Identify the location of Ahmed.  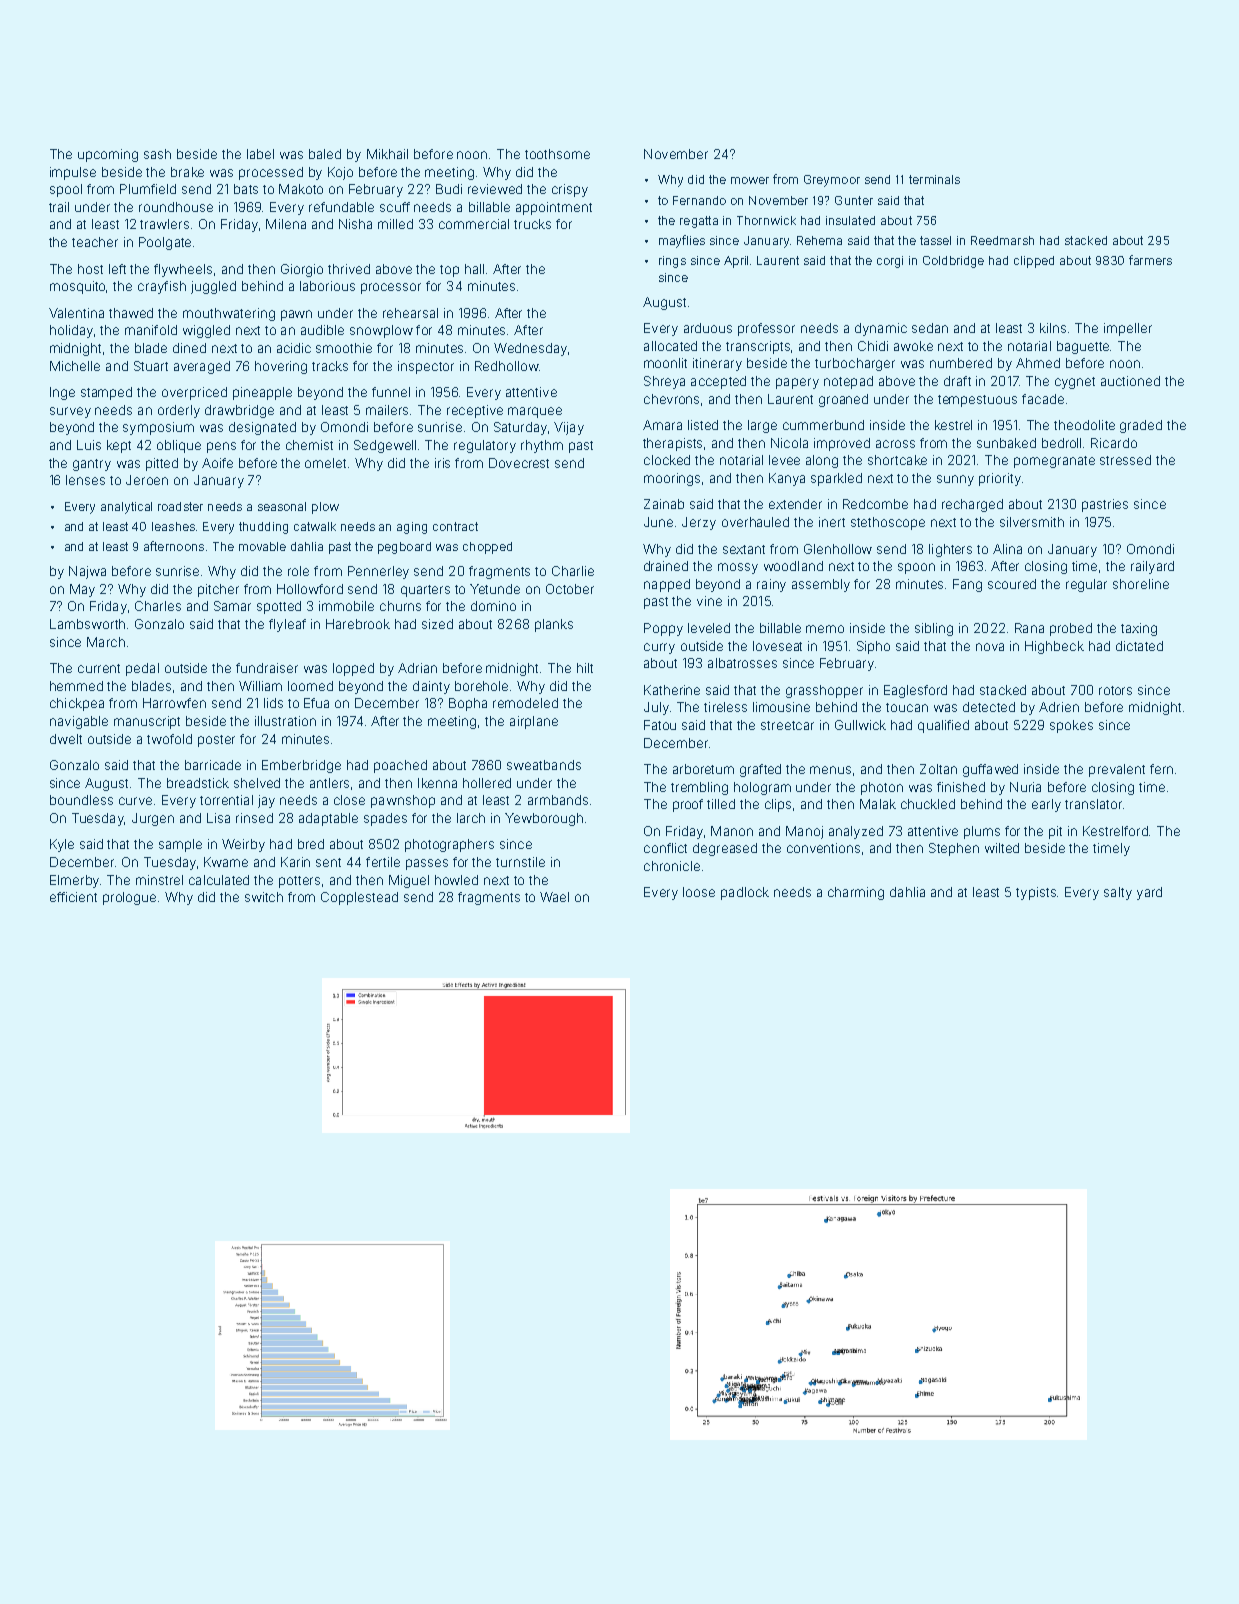
(1038, 363).
